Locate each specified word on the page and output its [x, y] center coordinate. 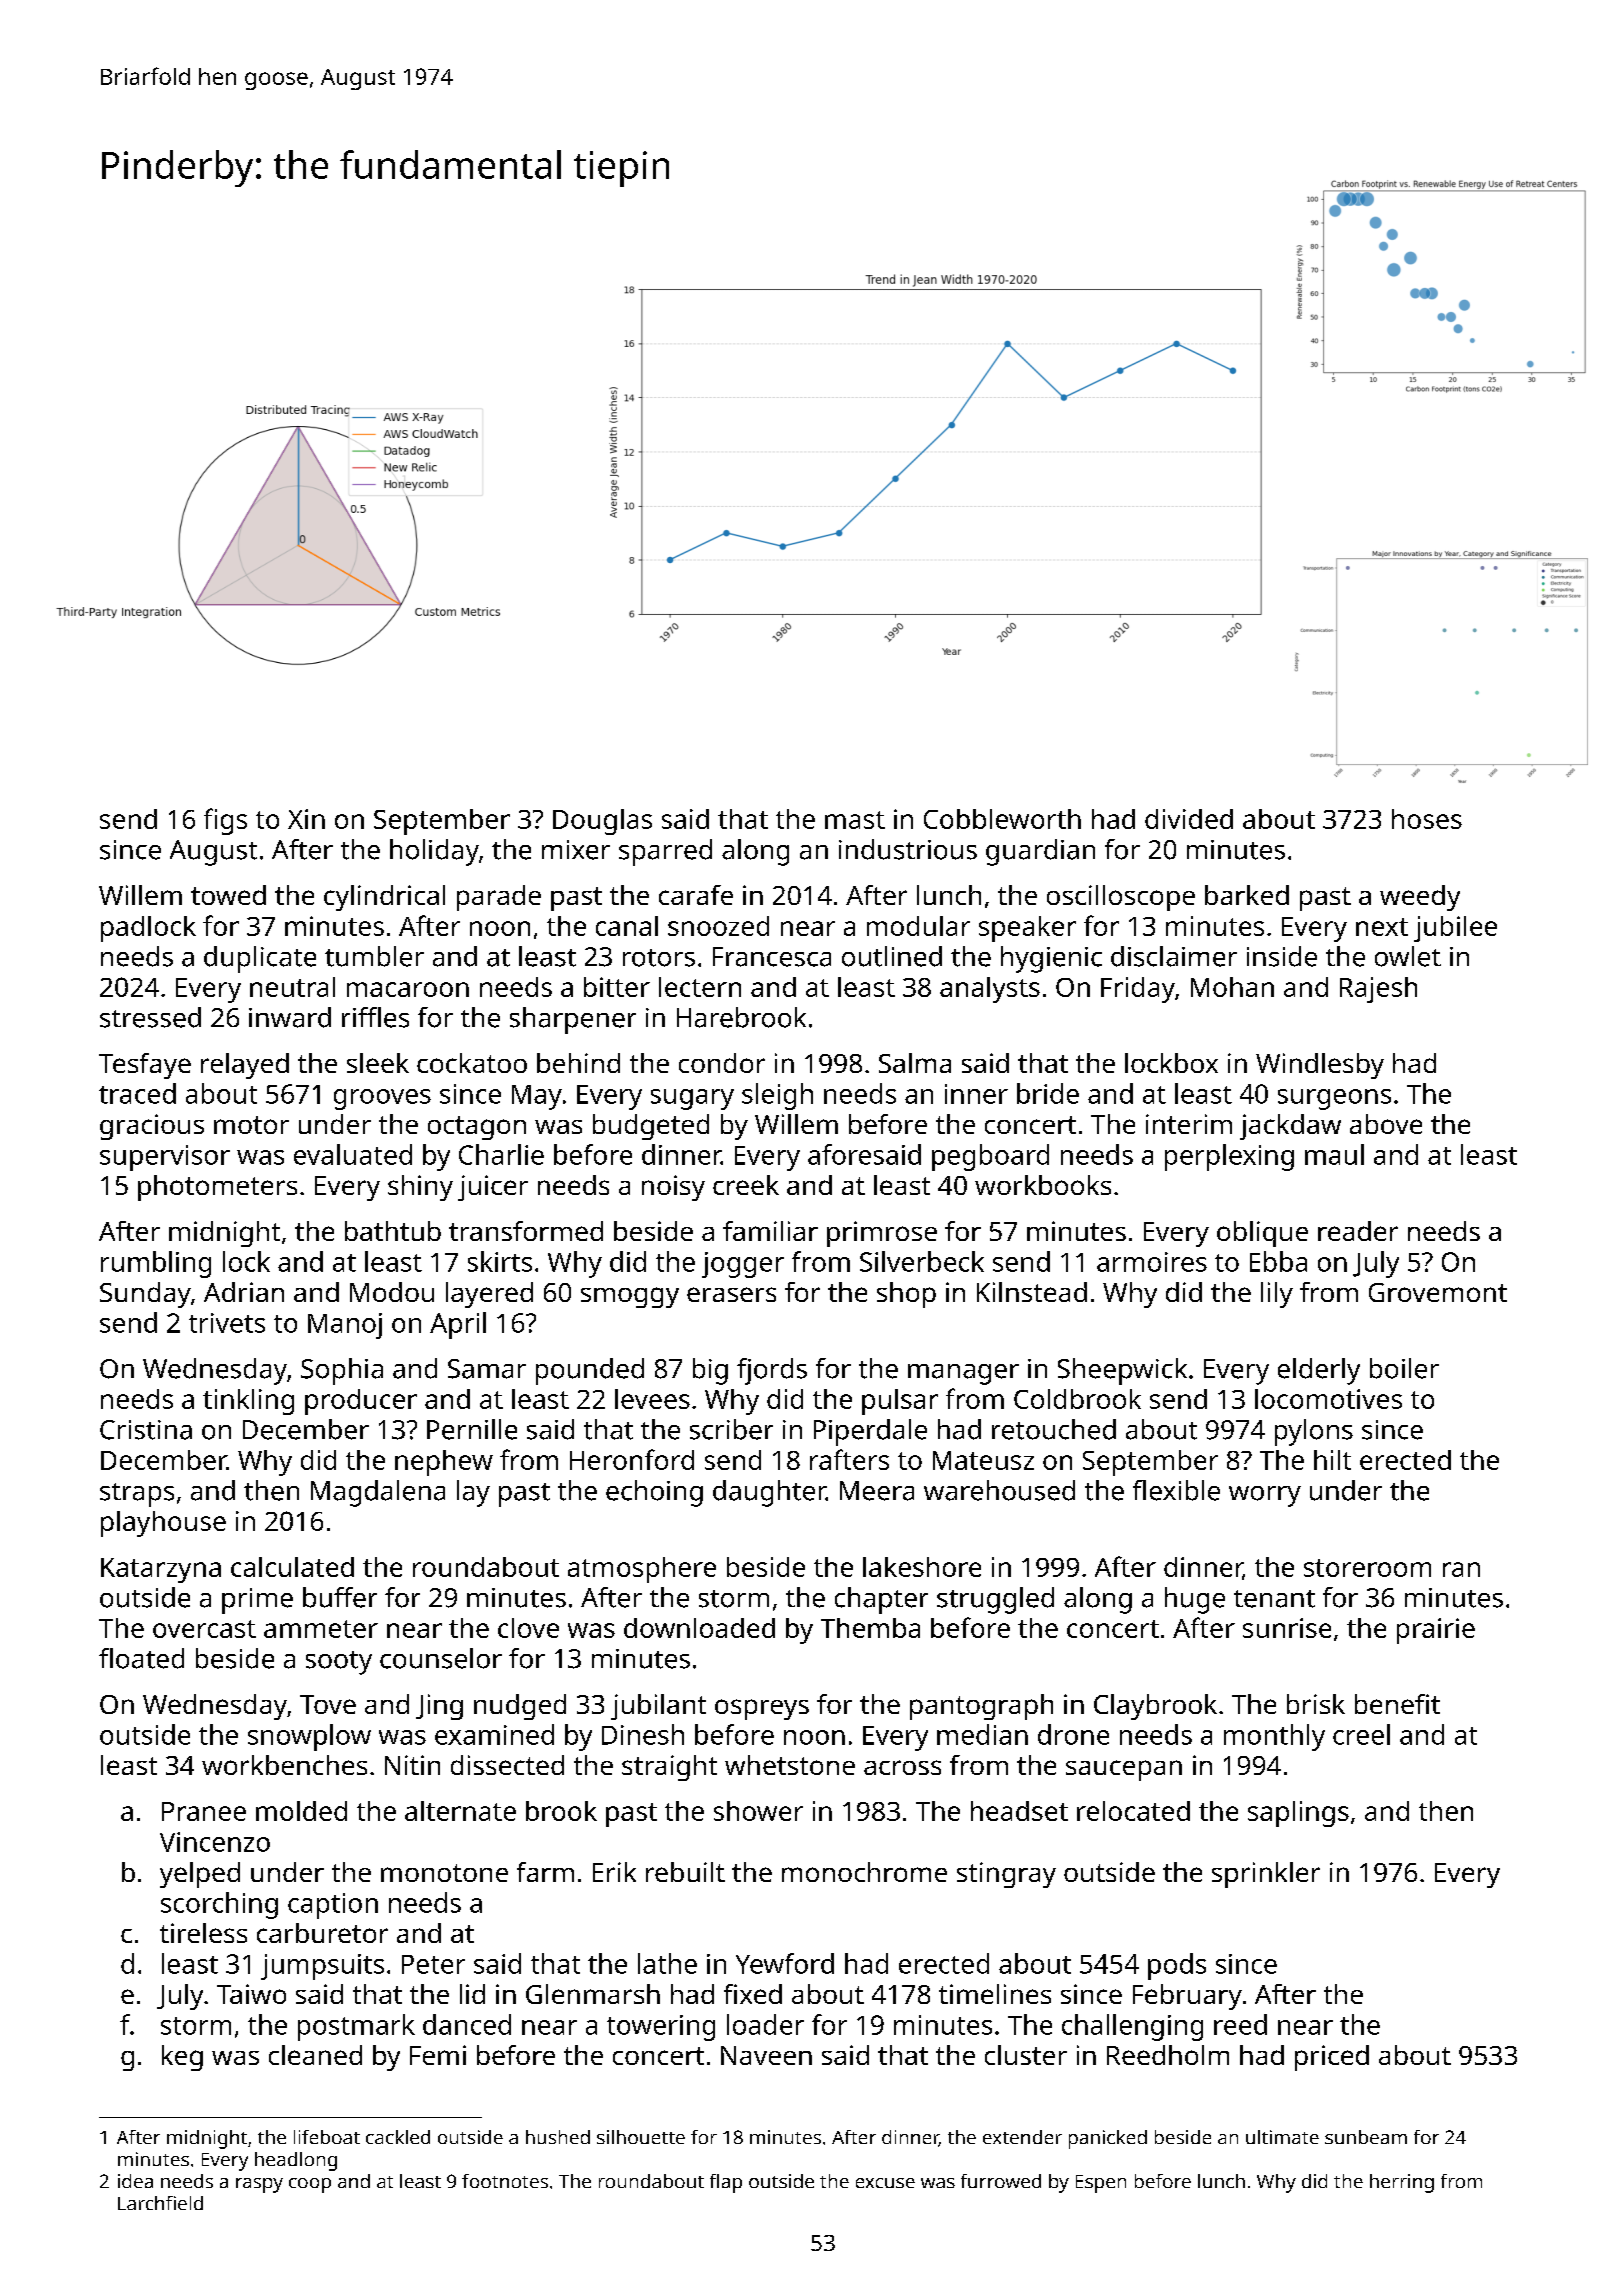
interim [1189, 1124]
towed [228, 895]
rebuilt [685, 1872]
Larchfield [160, 2203]
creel [1361, 1734]
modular [918, 926]
